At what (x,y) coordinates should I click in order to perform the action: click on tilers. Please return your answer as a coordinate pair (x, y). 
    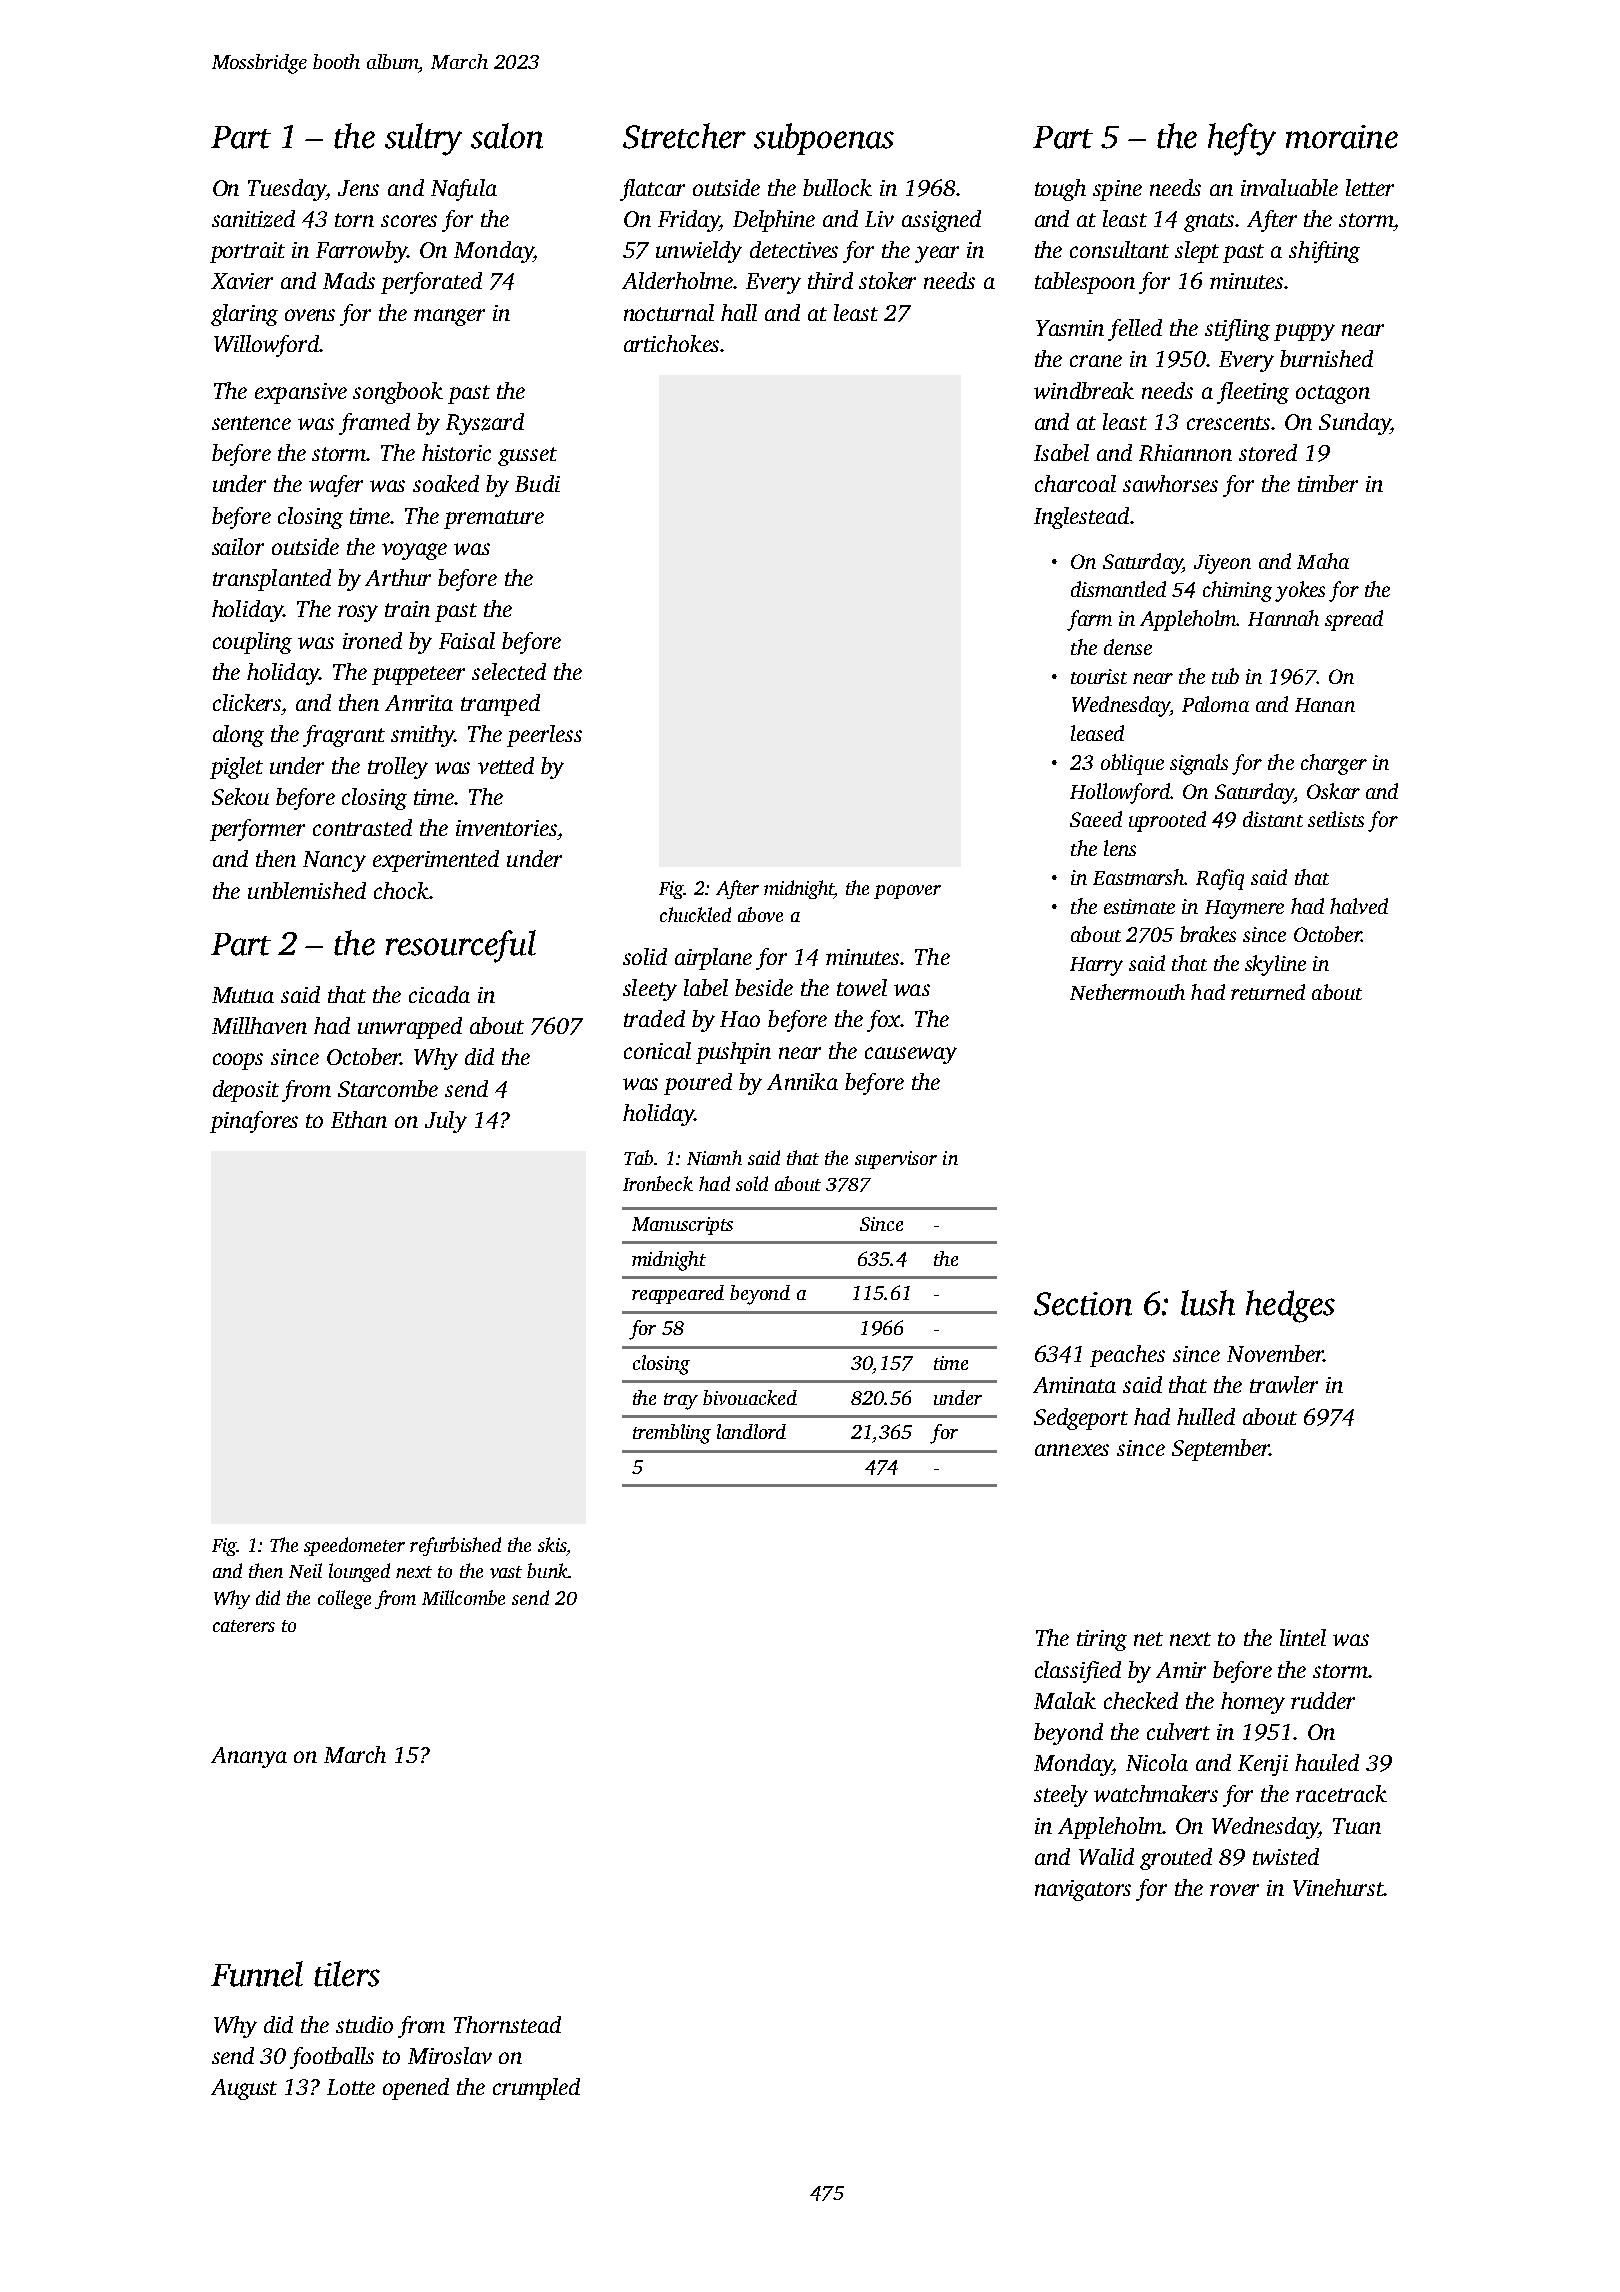
    Looking at the image, I should click on (347, 1974).
